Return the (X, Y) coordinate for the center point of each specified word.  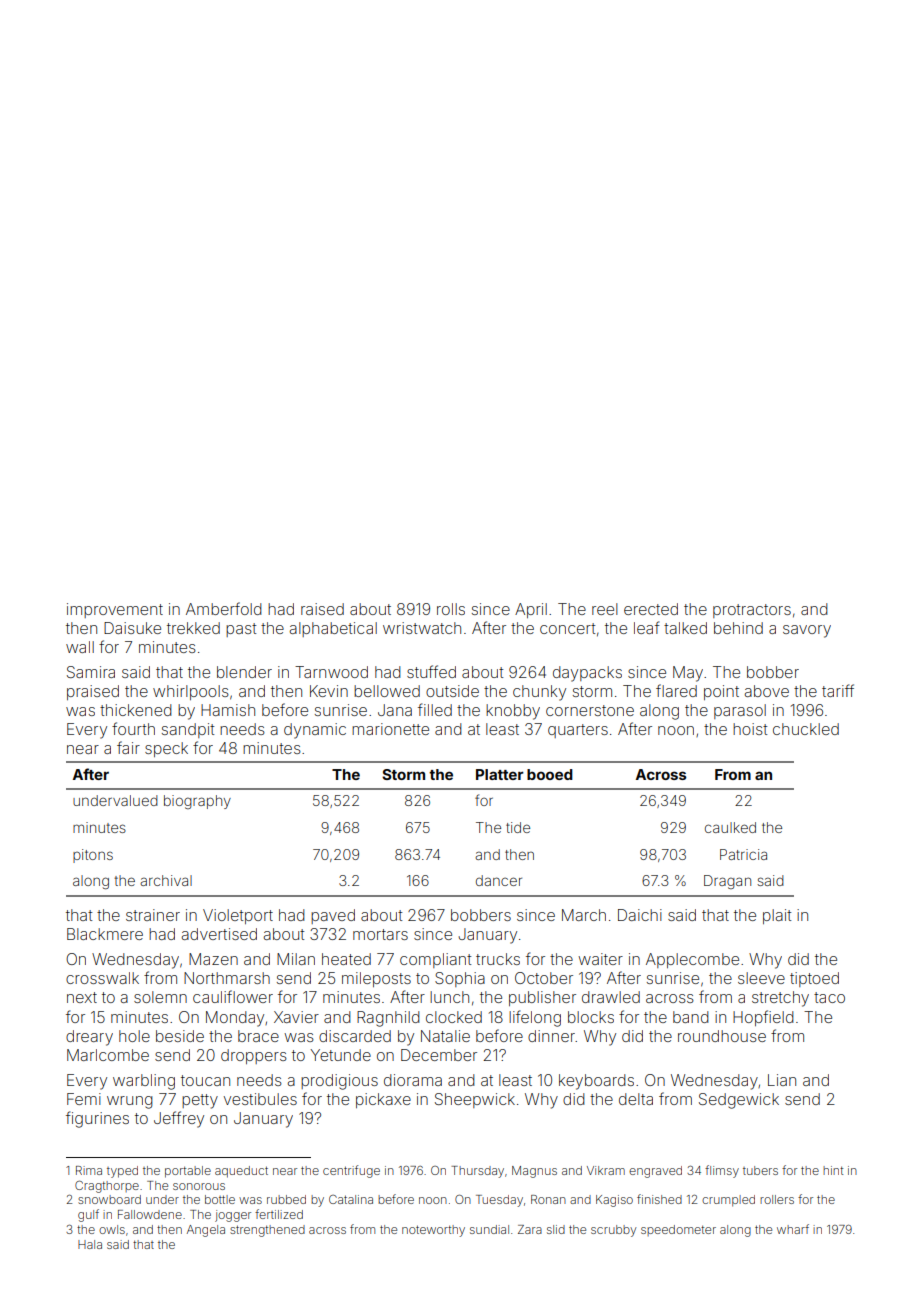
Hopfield (763, 1018)
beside (180, 1036)
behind (738, 628)
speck (166, 749)
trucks (498, 959)
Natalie (445, 1036)
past (241, 630)
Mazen (213, 959)
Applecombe (692, 960)
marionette (390, 729)
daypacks (587, 674)
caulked (730, 827)
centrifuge (351, 1171)
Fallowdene (150, 1214)
